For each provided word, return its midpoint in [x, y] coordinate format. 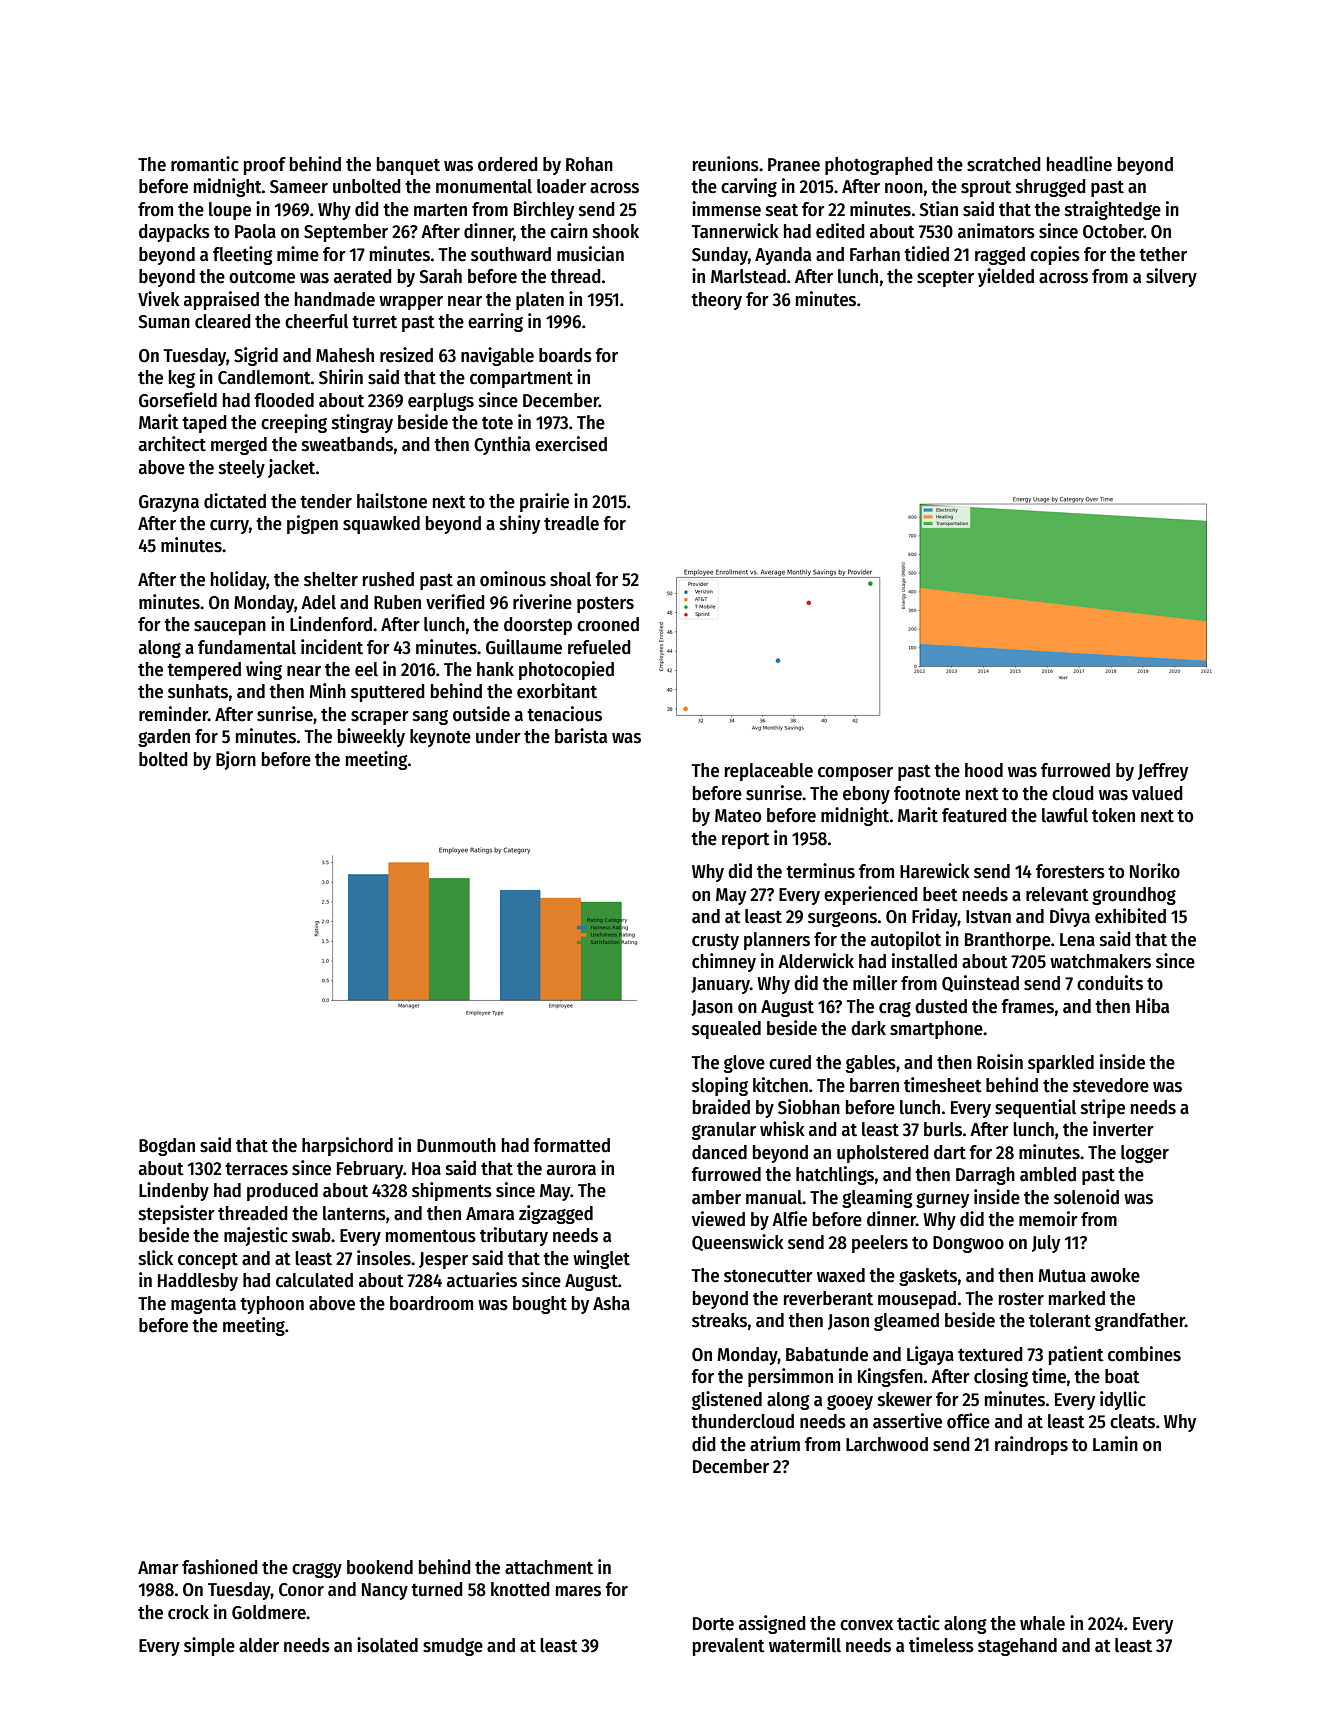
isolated [387, 1645]
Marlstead [748, 276]
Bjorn [236, 760]
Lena [1077, 940]
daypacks [174, 233]
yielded [1006, 277]
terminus [820, 871]
